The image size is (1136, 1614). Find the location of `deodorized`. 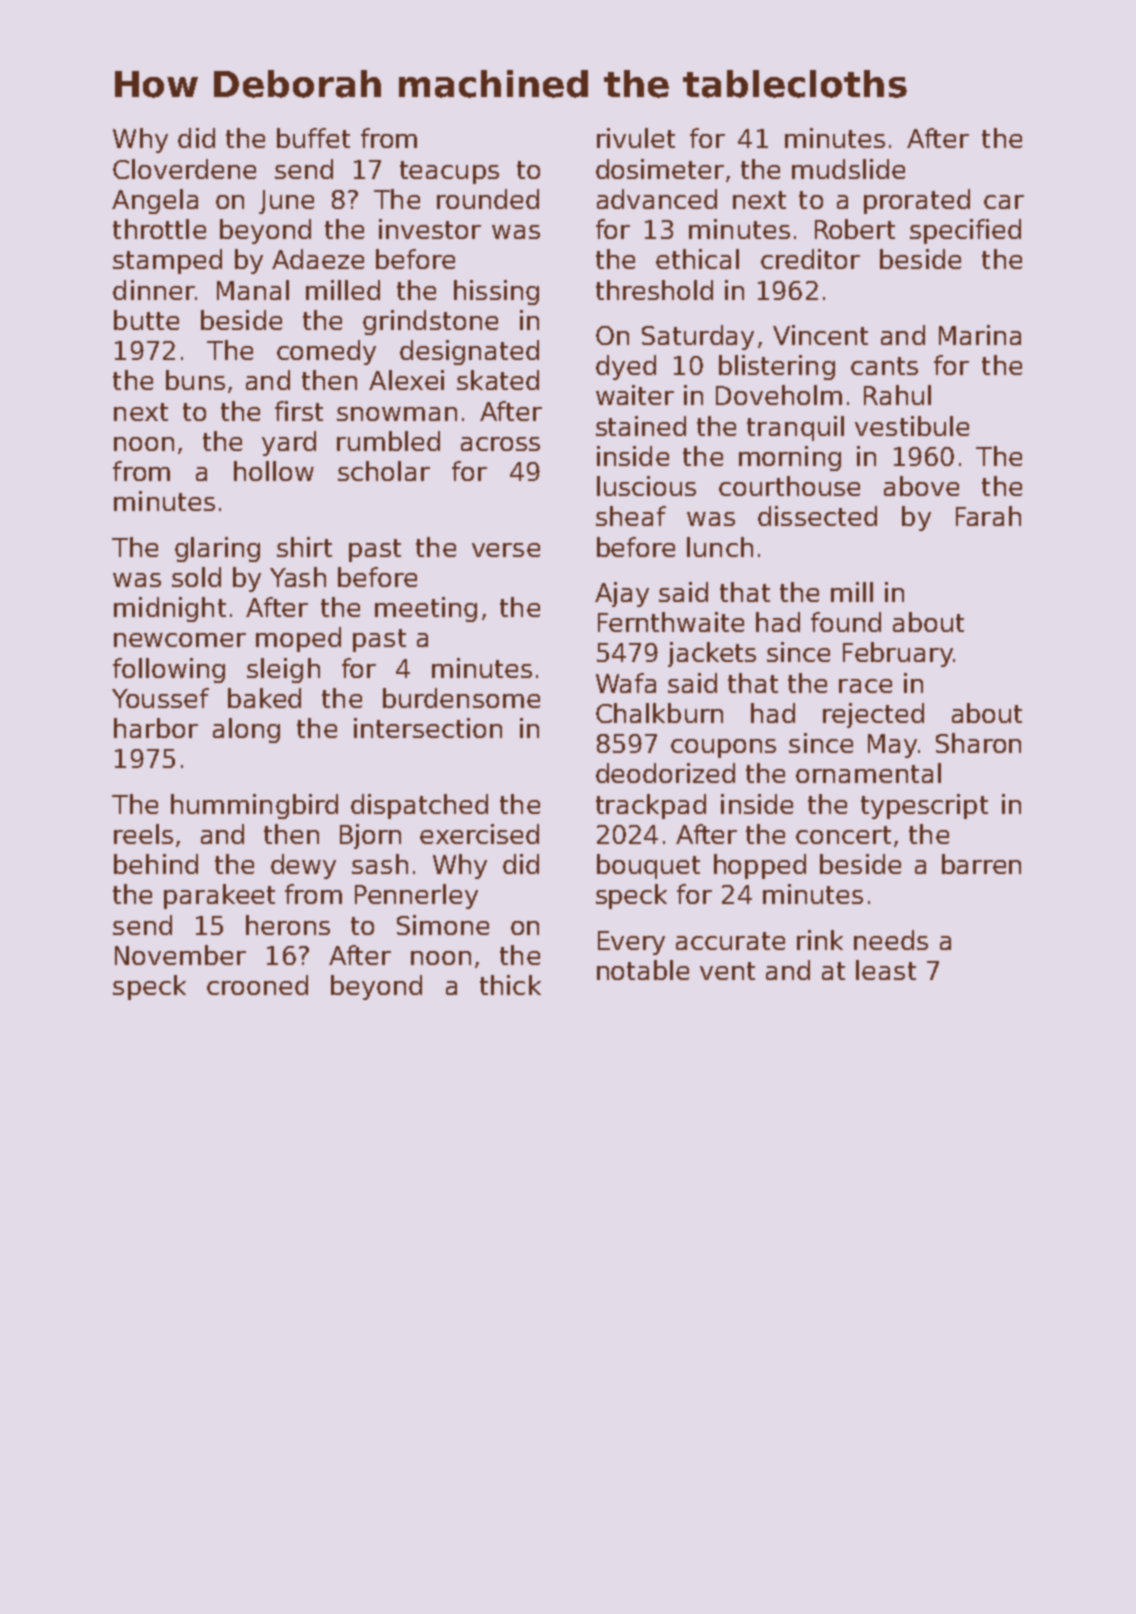

deodorized is located at coordinates (665, 773).
